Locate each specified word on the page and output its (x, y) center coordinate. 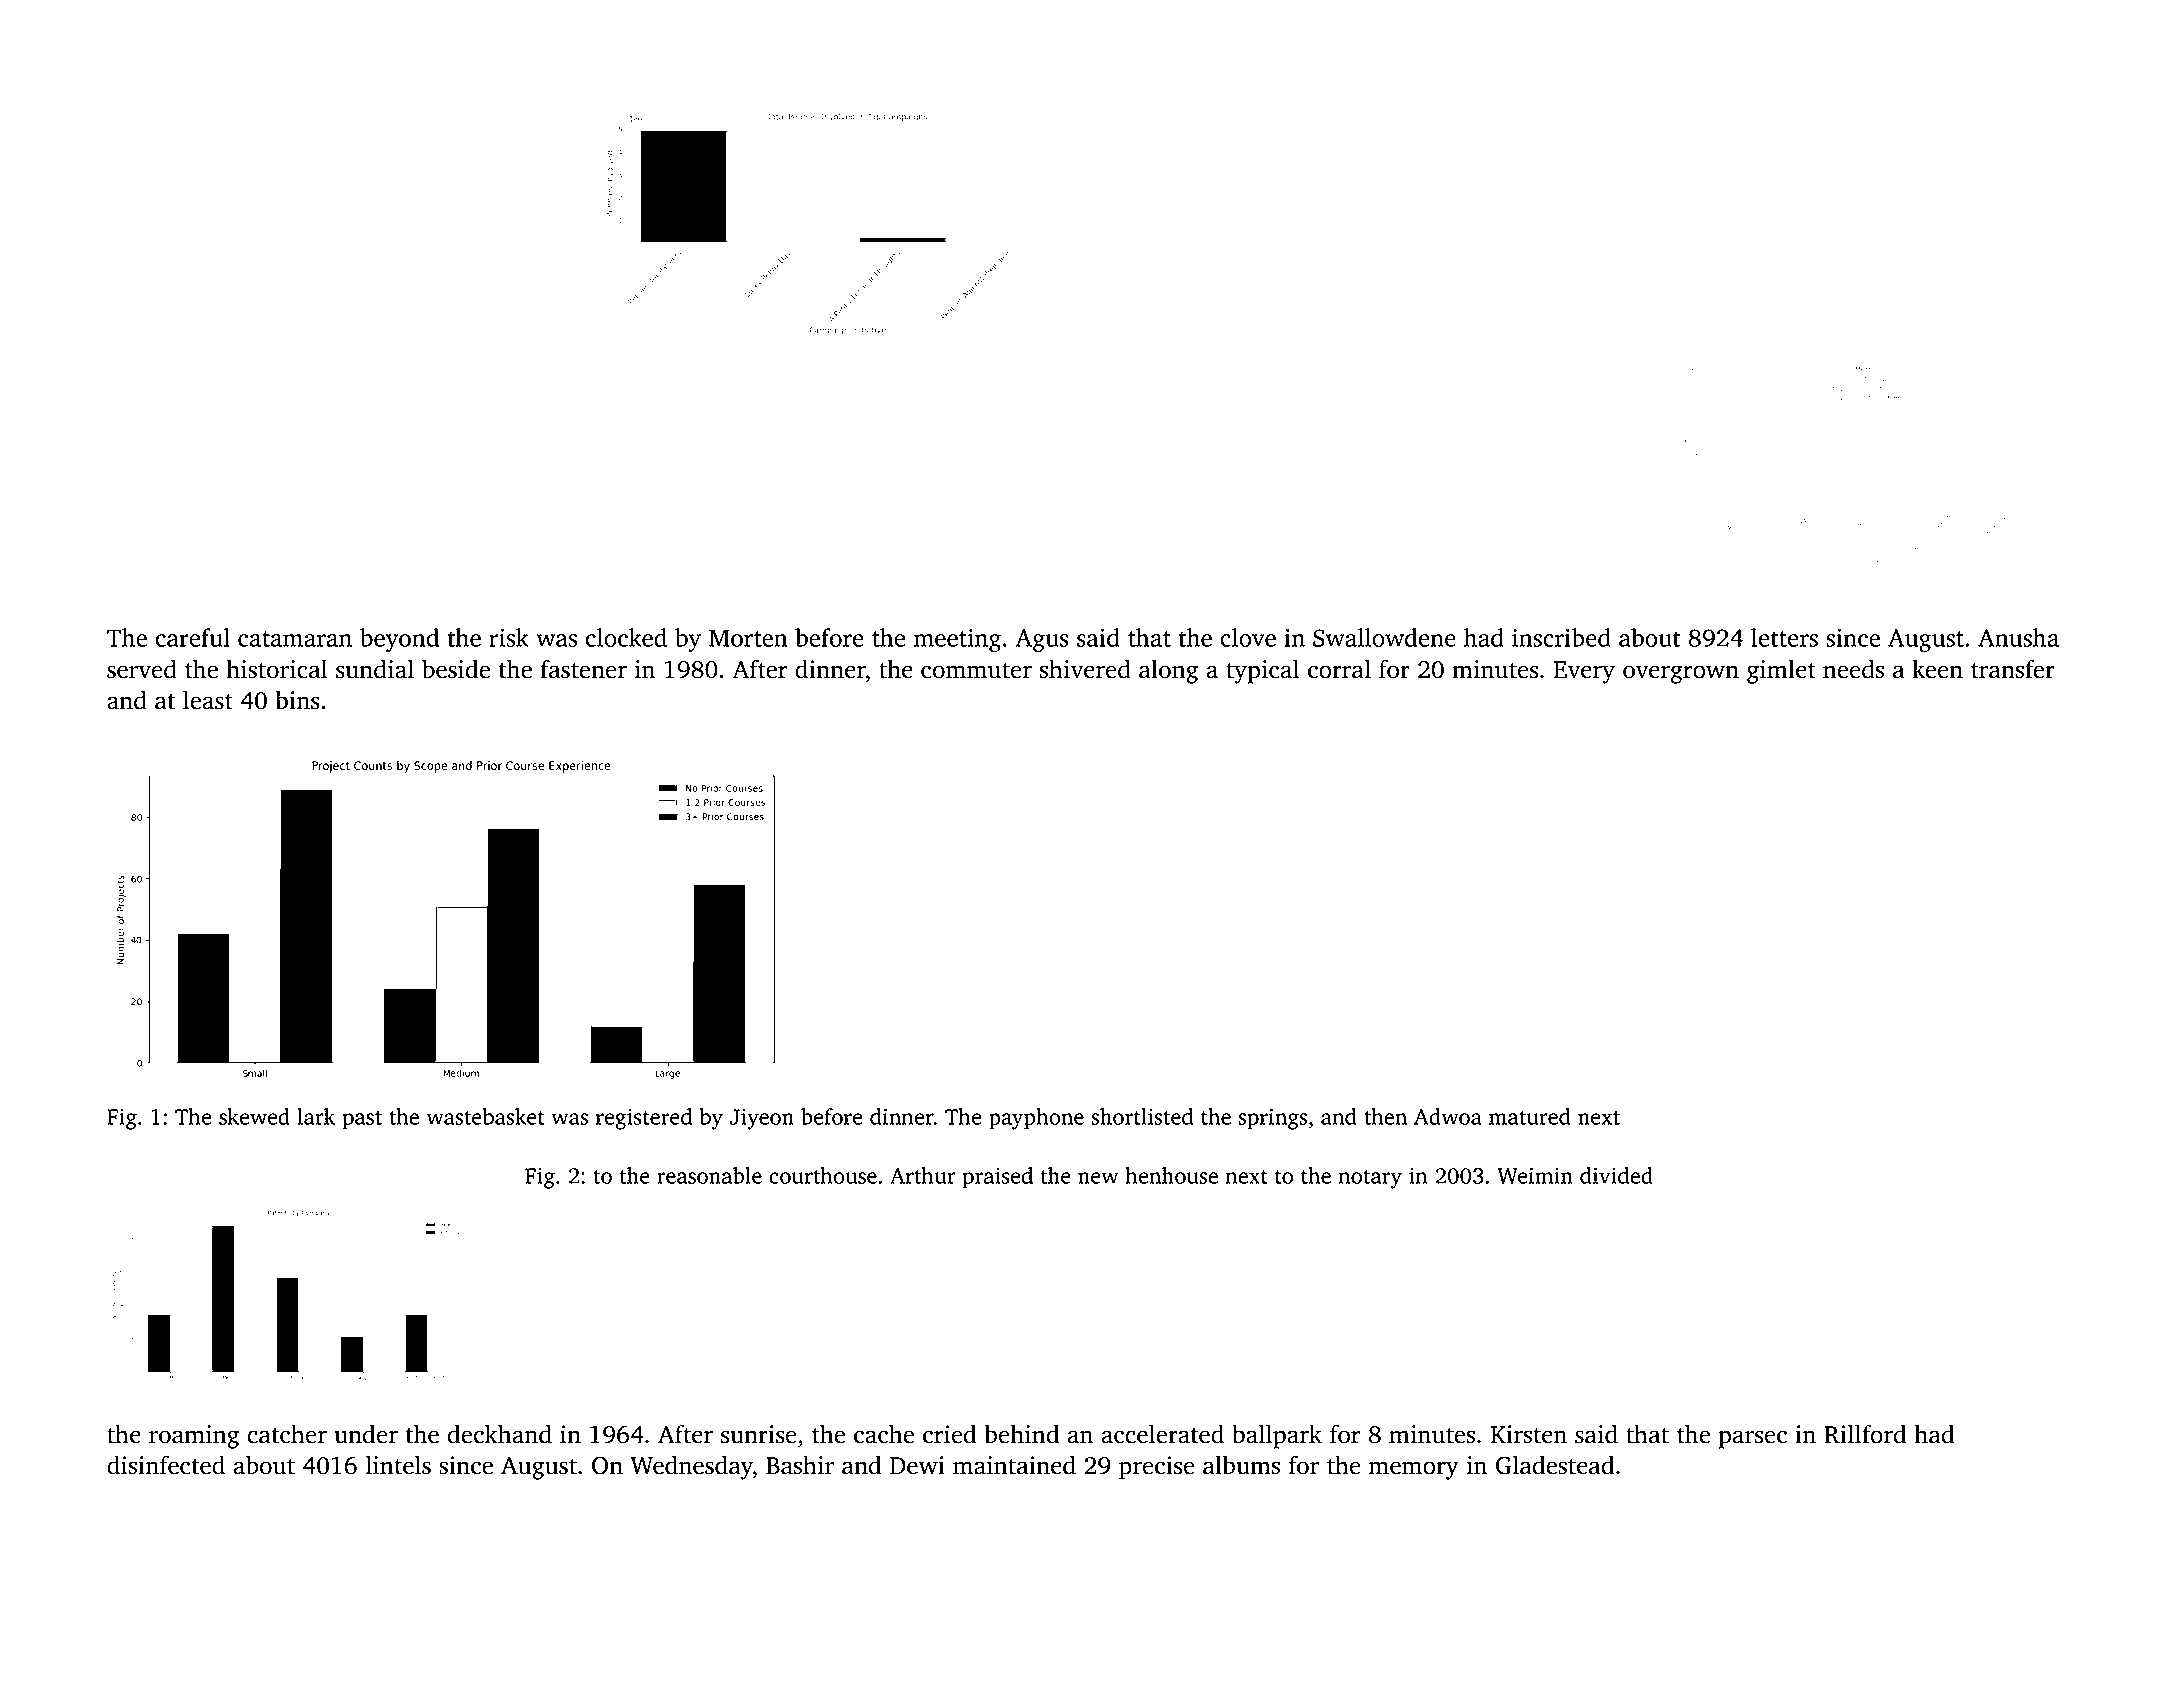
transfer (2013, 669)
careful (193, 637)
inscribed (1561, 637)
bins (297, 700)
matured (1530, 1116)
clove (1248, 637)
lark (316, 1116)
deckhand (499, 1434)
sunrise (759, 1434)
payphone (1036, 1119)
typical (1262, 671)
